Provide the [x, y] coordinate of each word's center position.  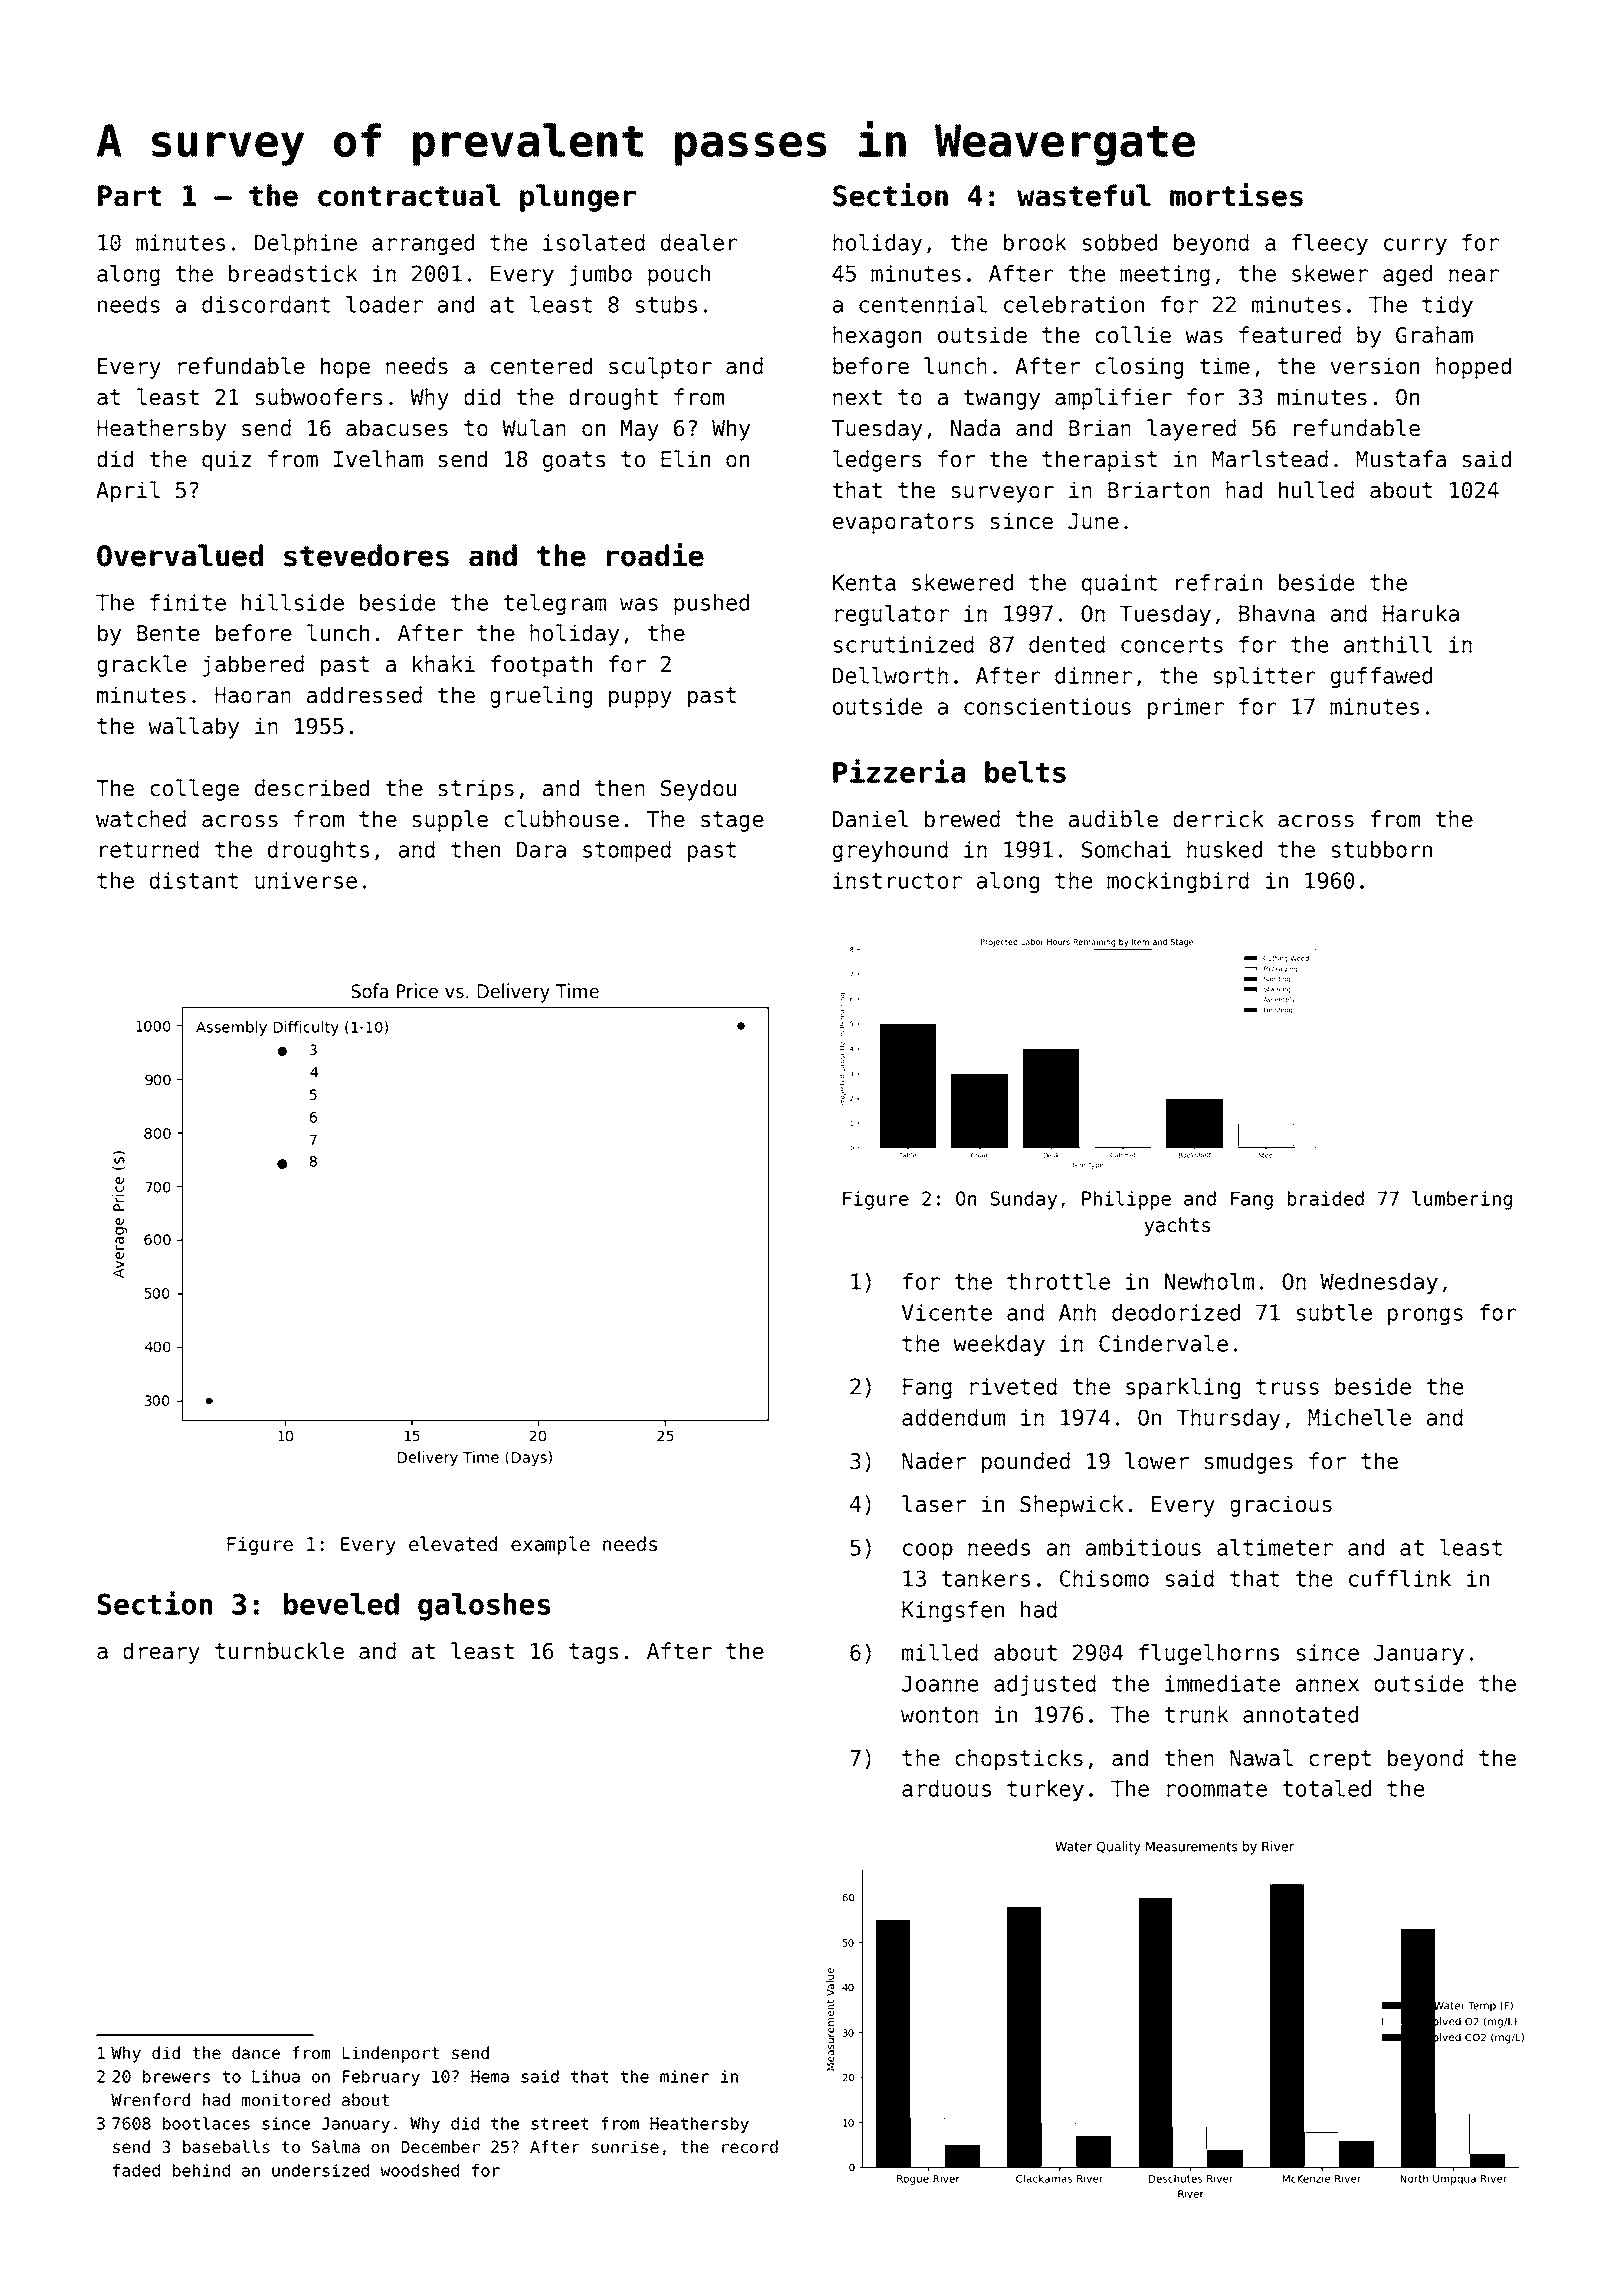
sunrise [625, 2146]
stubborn [1382, 849]
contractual [409, 195]
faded [136, 2170]
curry [1415, 246]
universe [306, 880]
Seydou [698, 790]
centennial [923, 304]
